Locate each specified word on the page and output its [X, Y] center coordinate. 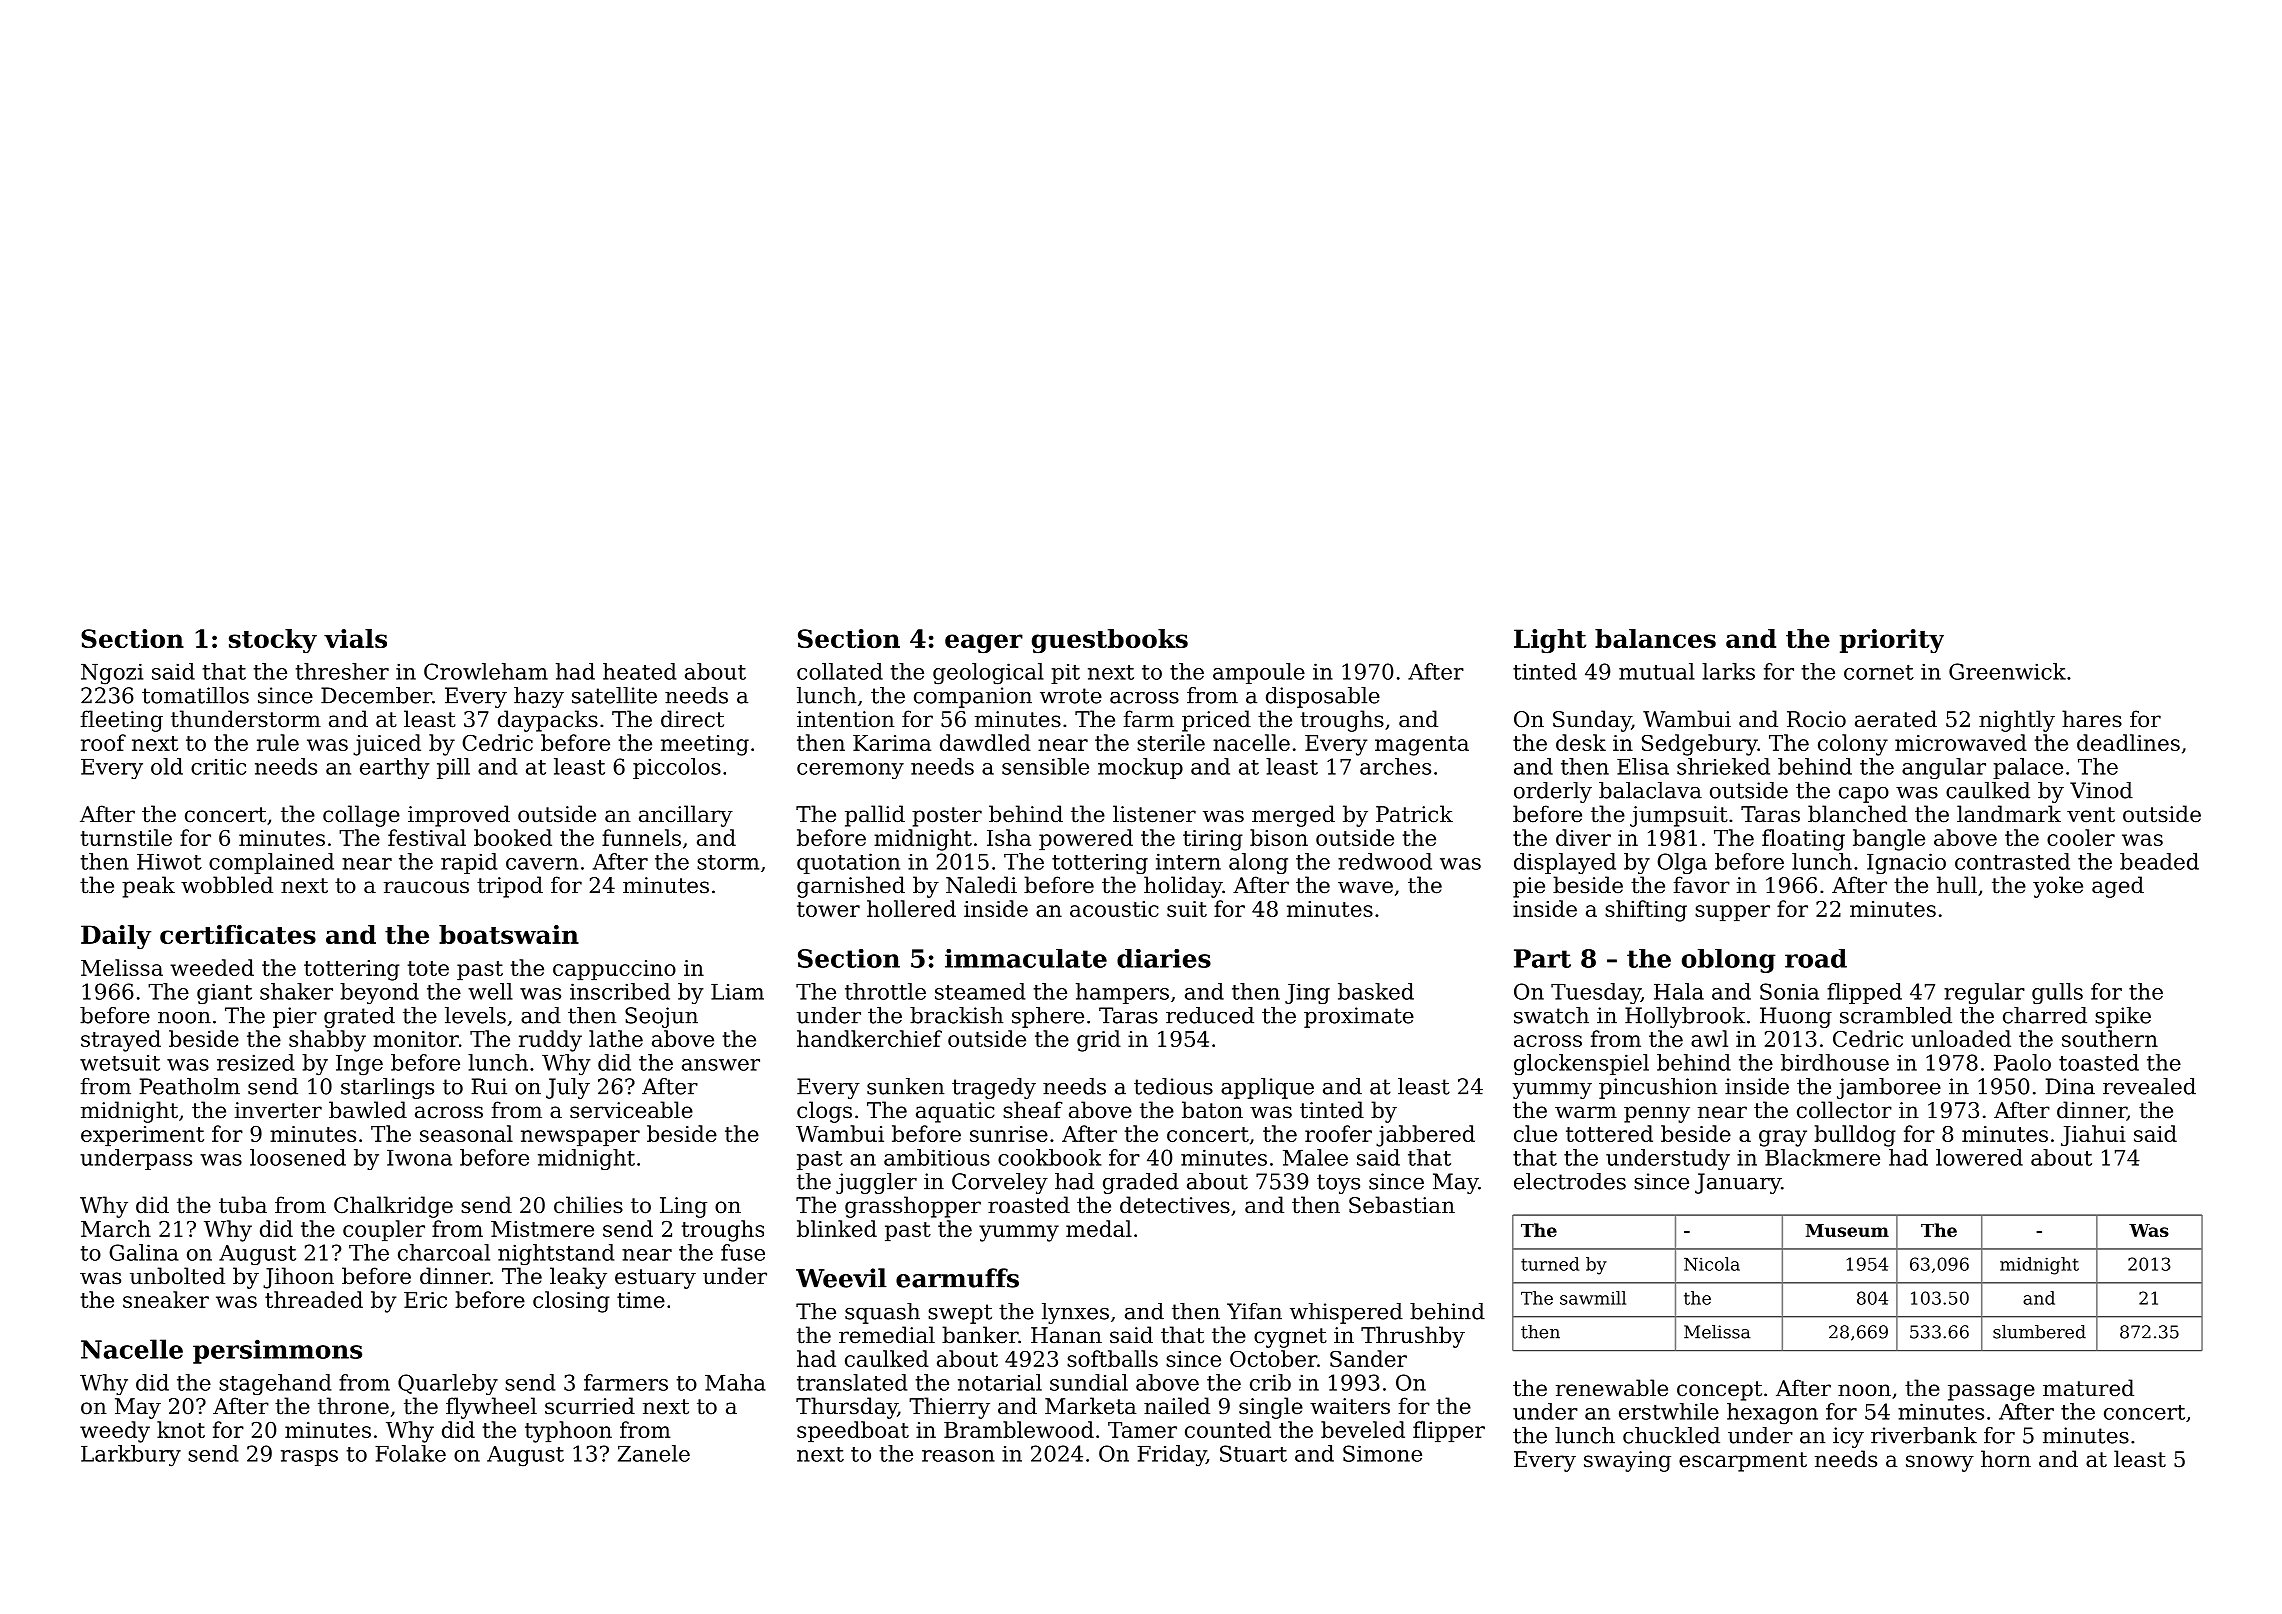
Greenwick [2007, 671]
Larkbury [131, 1456]
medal [1099, 1228]
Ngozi [112, 674]
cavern [542, 864]
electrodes [1570, 1181]
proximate [1359, 1017]
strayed [121, 1041]
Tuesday [1596, 993]
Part [1542, 958]
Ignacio [1906, 863]
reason [958, 1456]
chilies [588, 1205]
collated [840, 671]
